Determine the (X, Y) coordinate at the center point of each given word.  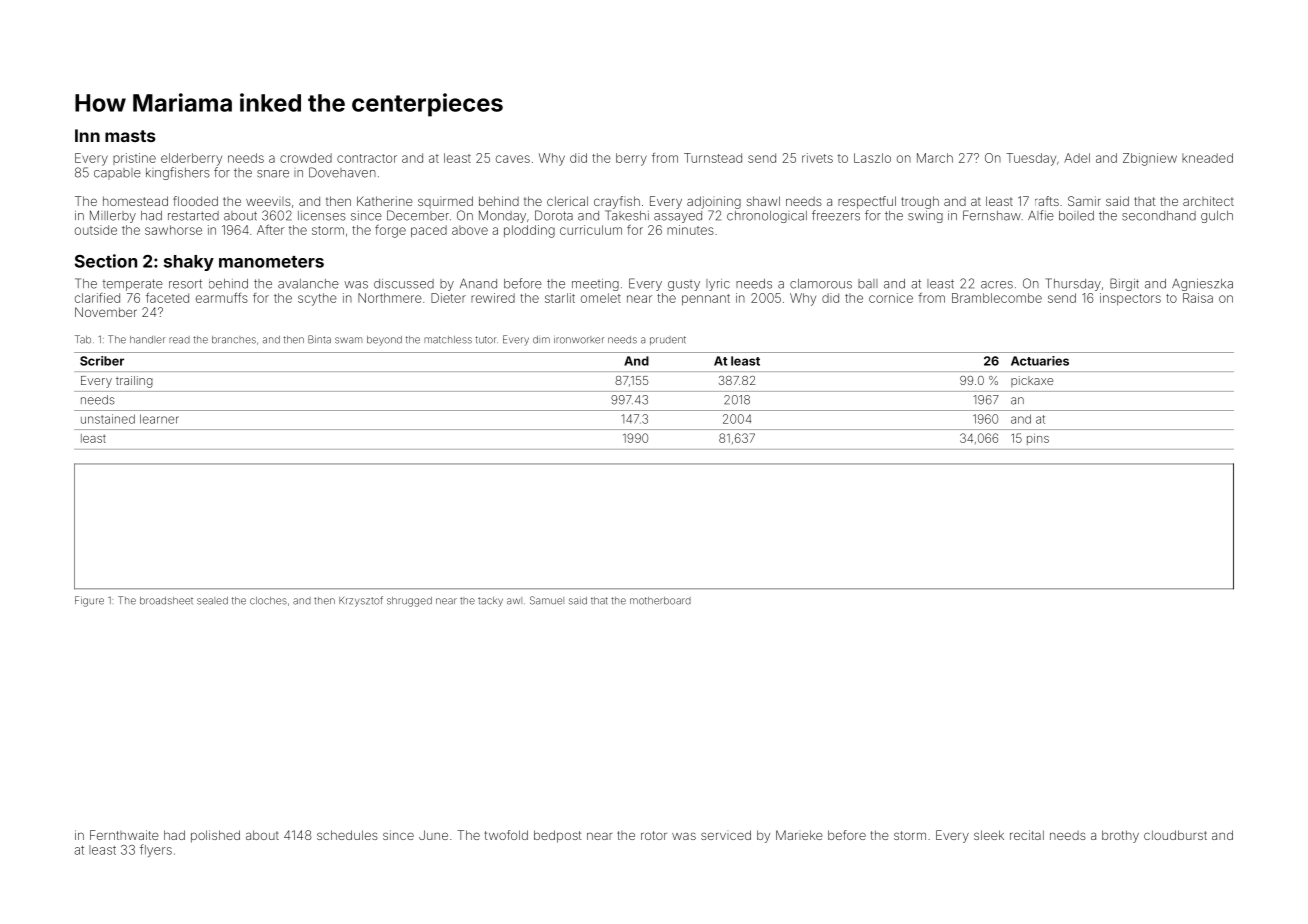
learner (159, 419)
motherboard (660, 601)
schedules (347, 835)
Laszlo (872, 158)
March (935, 158)
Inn (87, 135)
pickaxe (1032, 381)
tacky (490, 602)
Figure (89, 601)
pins (1038, 439)
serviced (726, 835)
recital (1027, 835)
